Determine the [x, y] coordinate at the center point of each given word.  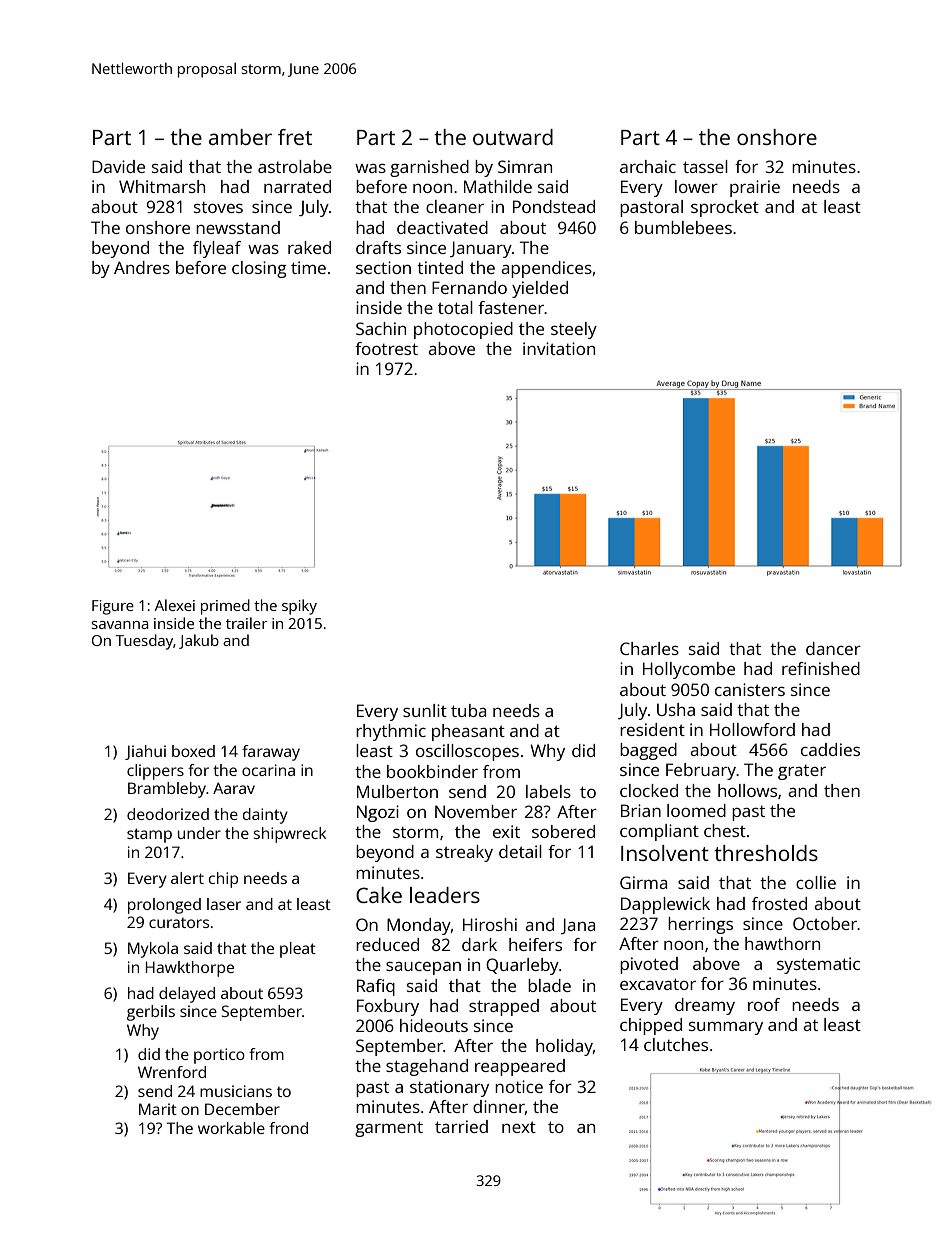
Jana [578, 926]
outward [513, 137]
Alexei [175, 605]
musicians [236, 1091]
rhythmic [391, 732]
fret [295, 137]
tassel [705, 166]
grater [802, 772]
